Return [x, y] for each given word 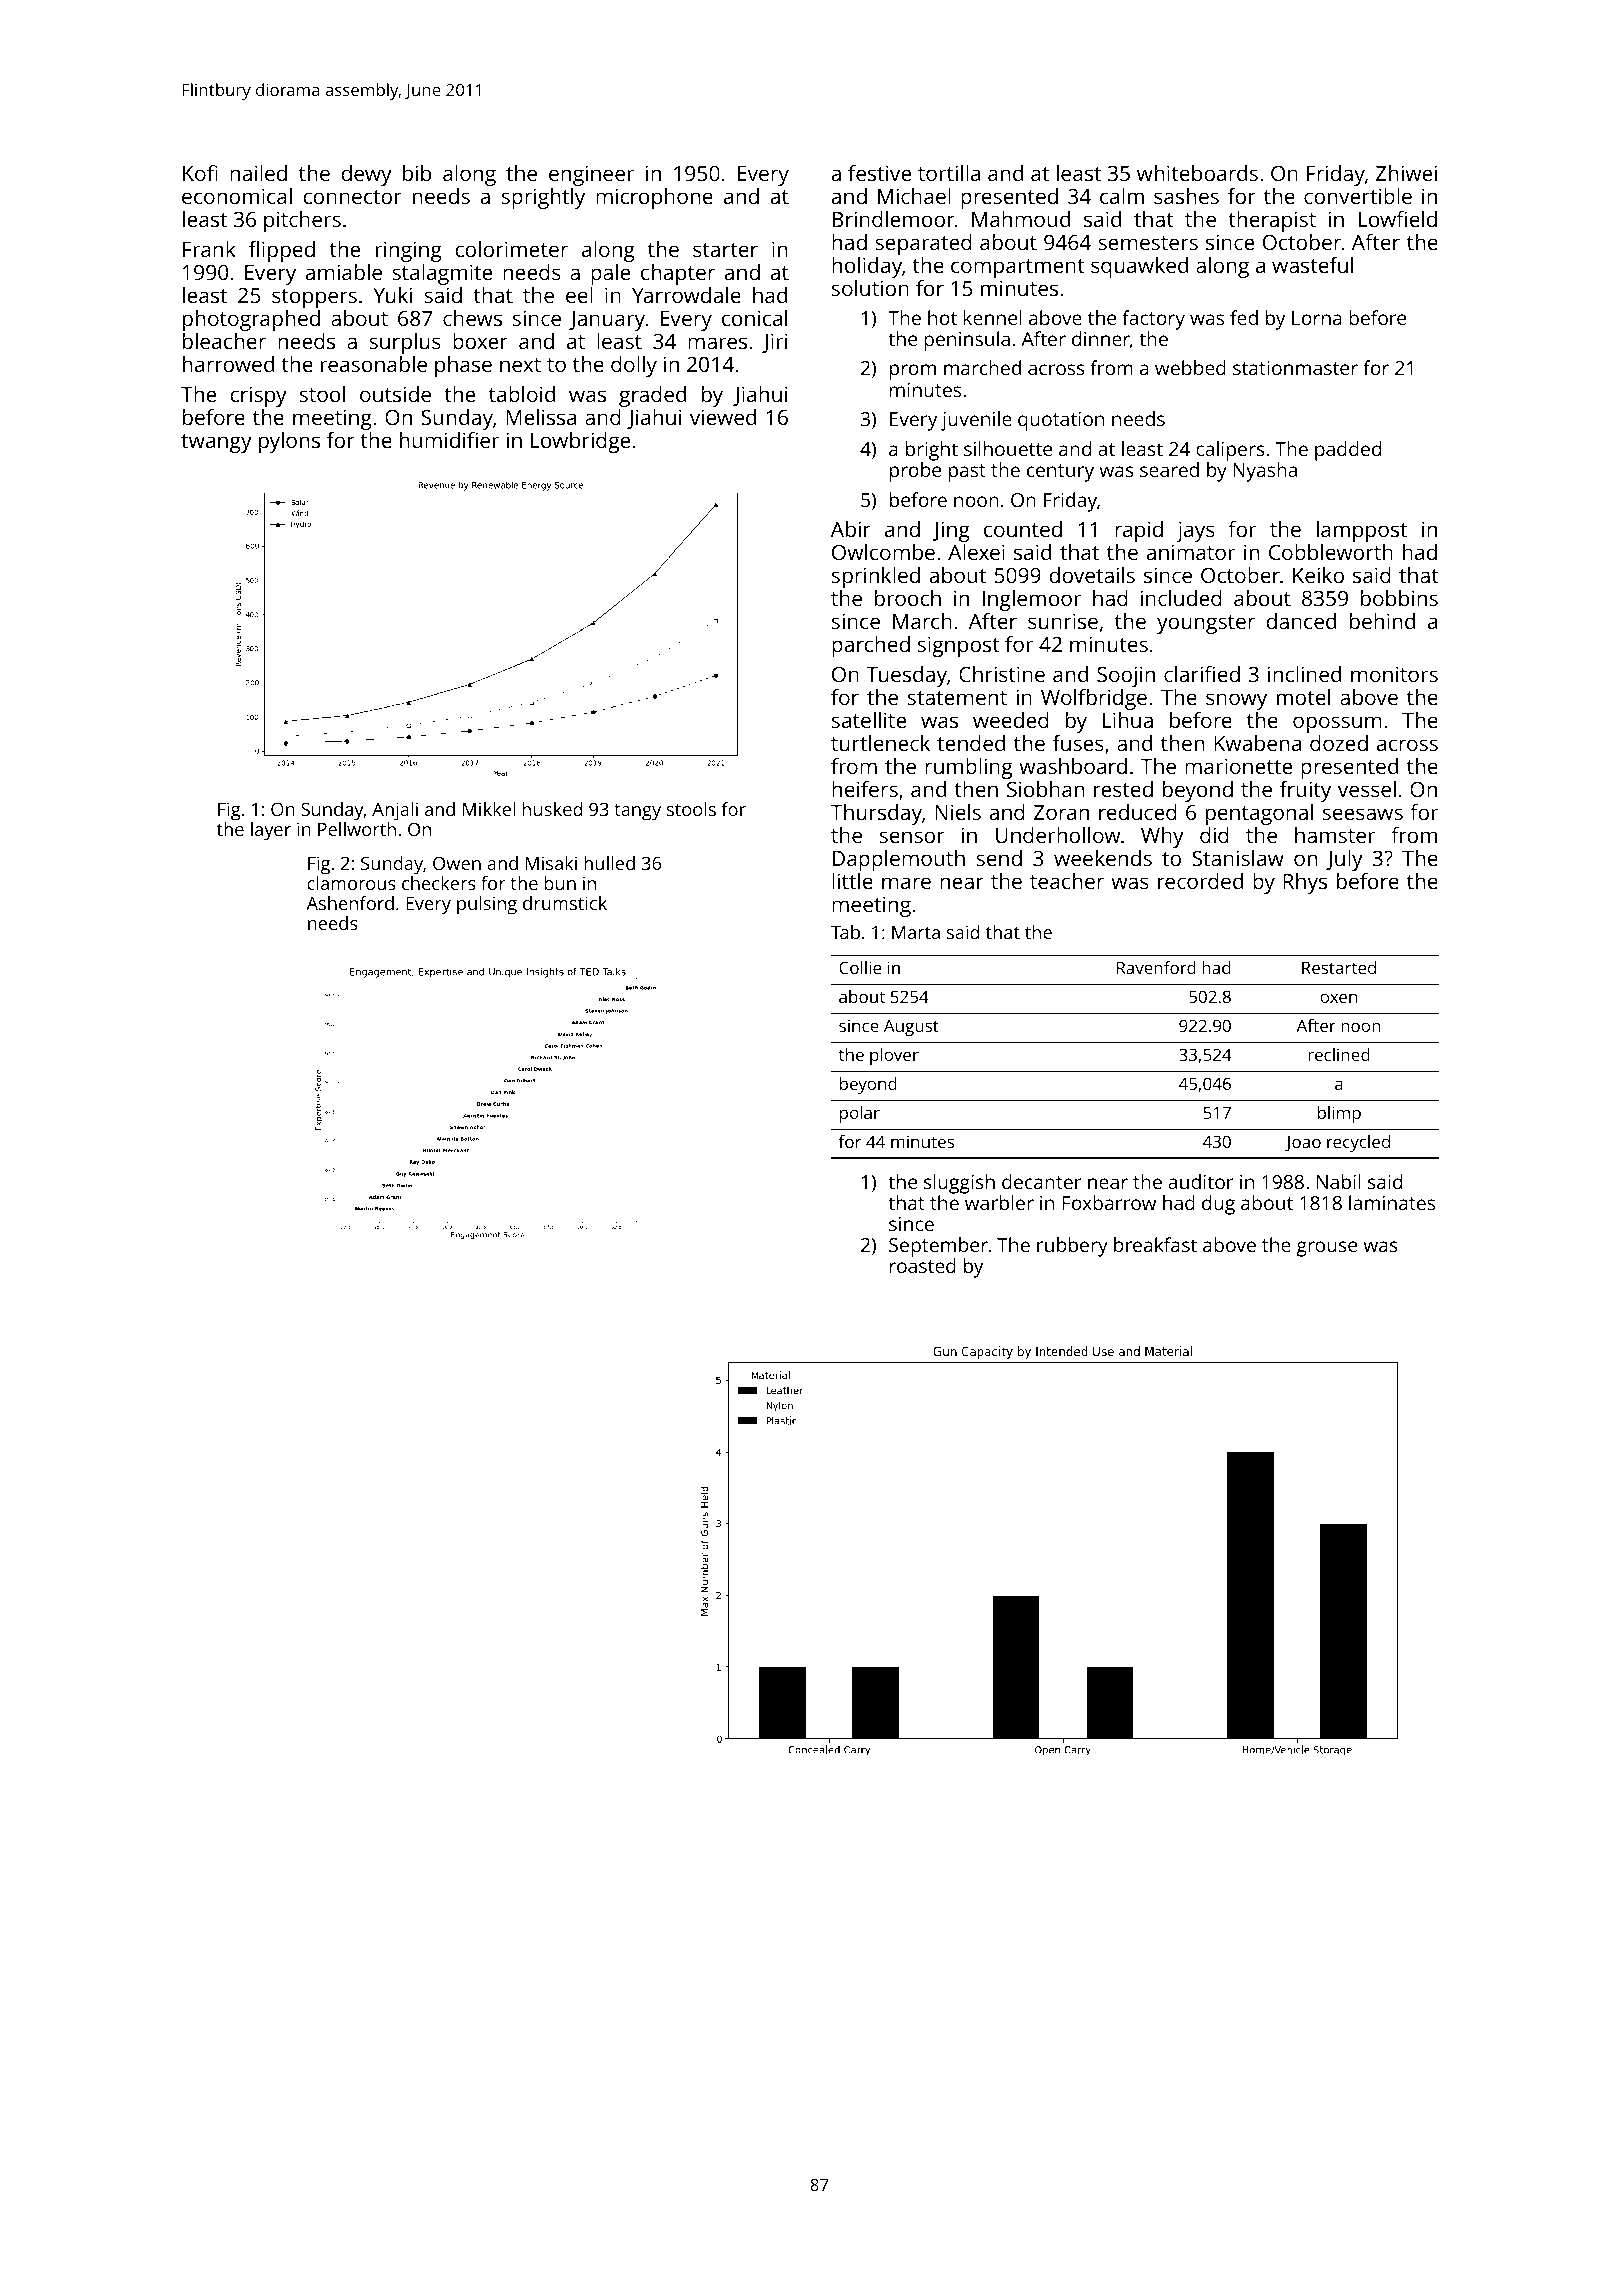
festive [879, 173]
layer [271, 831]
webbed [1190, 367]
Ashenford [350, 903]
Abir [851, 529]
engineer [591, 175]
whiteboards [1197, 173]
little [852, 881]
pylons [289, 442]
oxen [1338, 998]
